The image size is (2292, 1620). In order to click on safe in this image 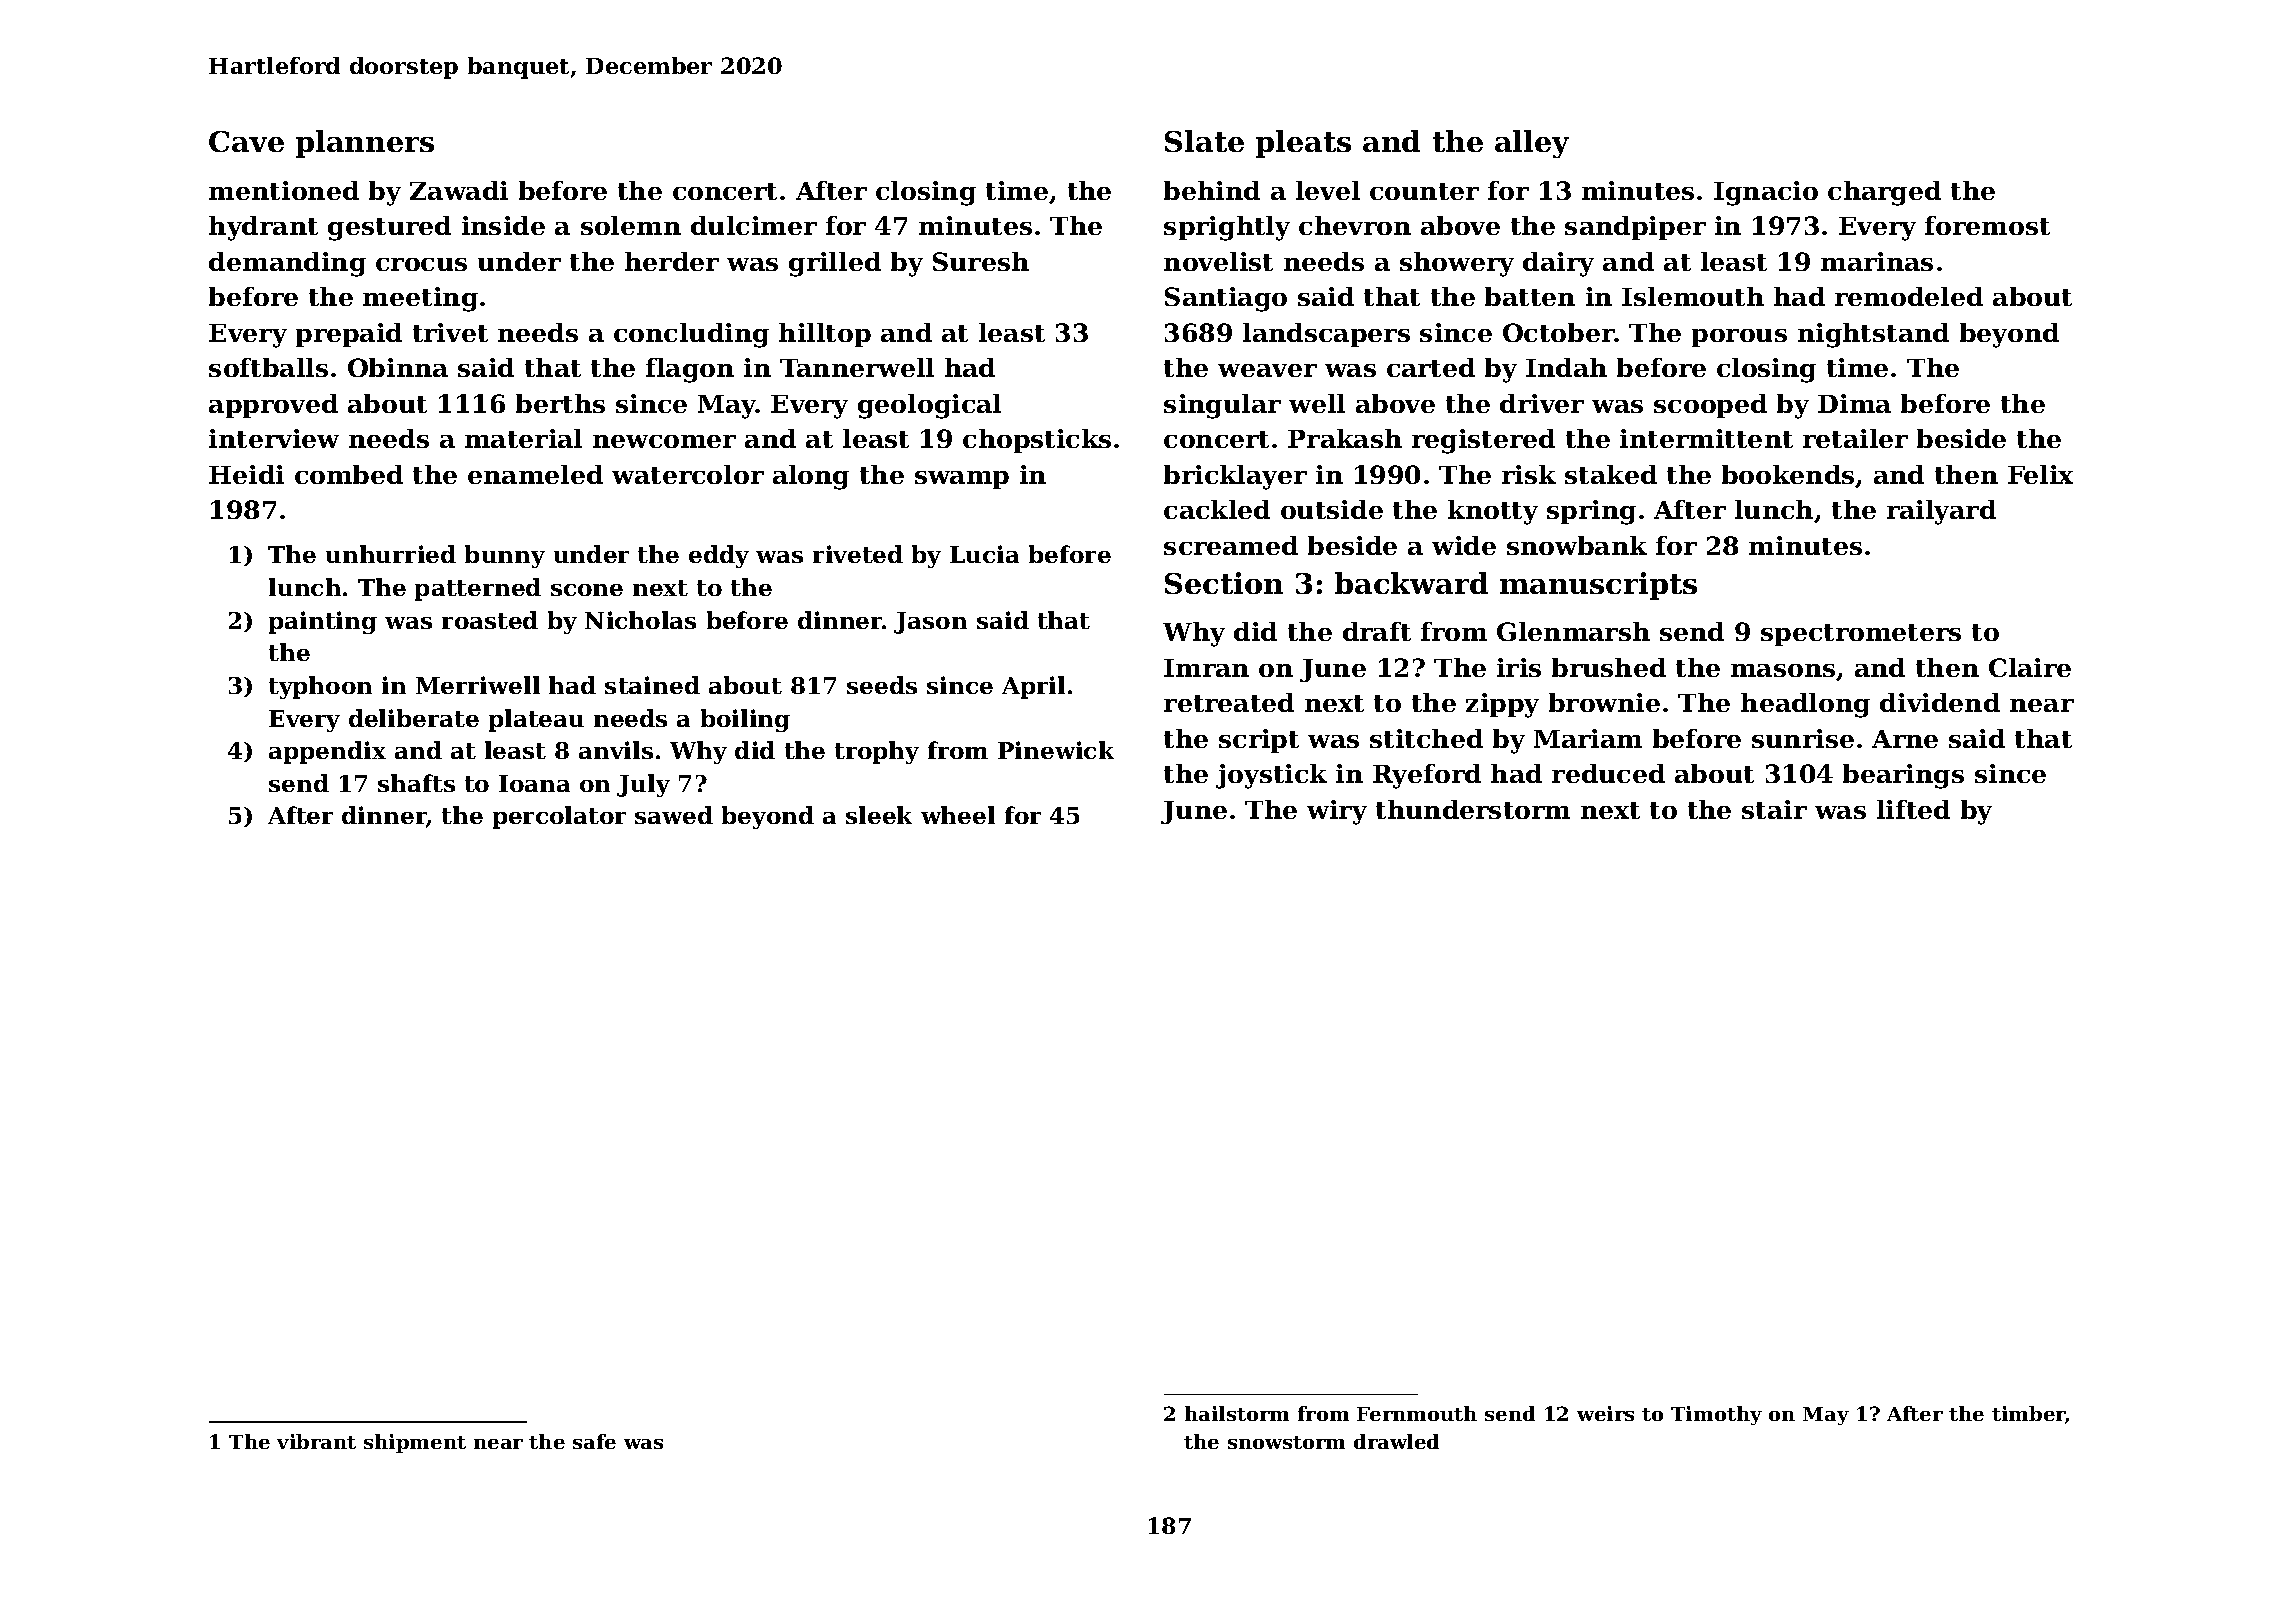, I will do `click(594, 1441)`.
